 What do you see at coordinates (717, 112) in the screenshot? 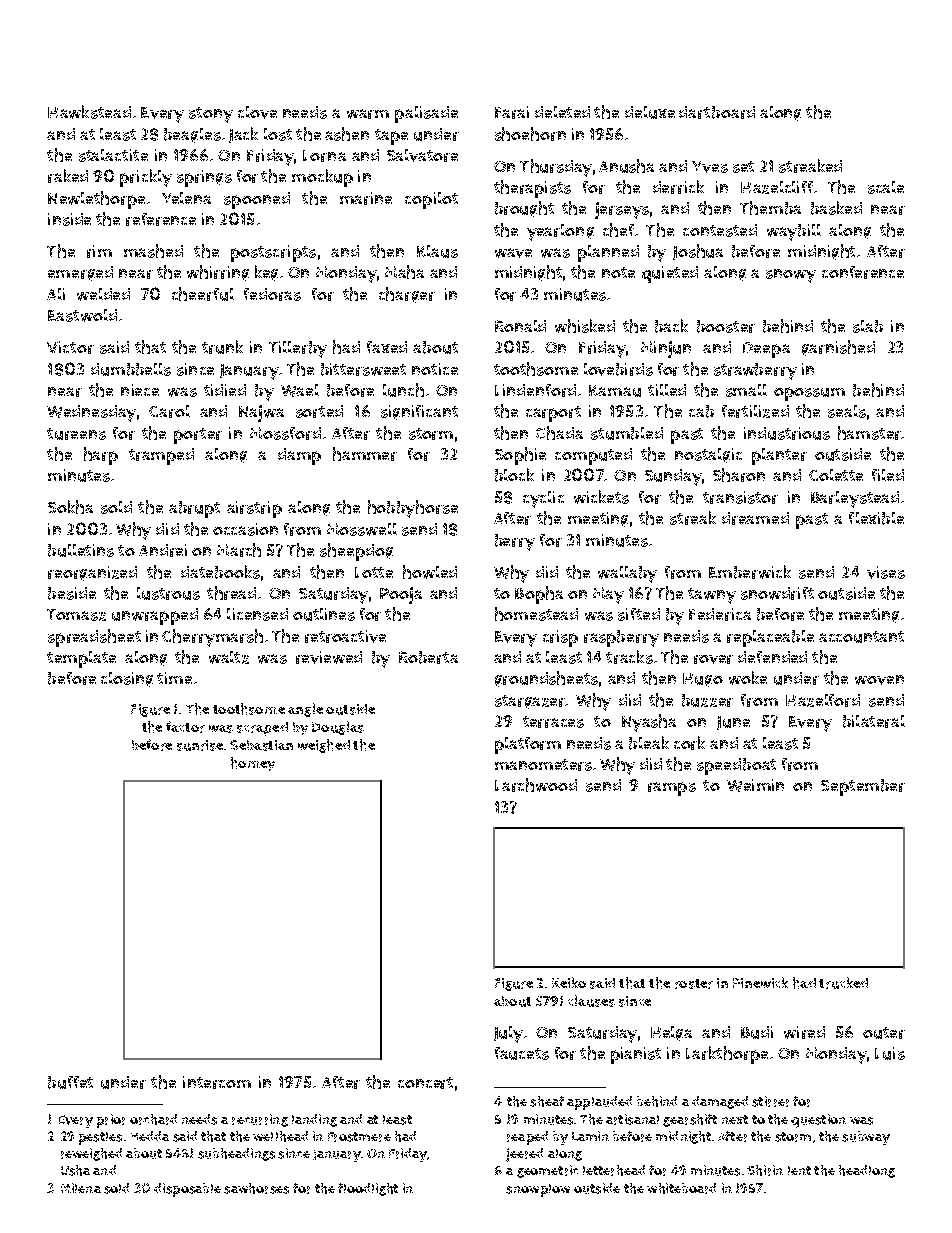
I see `dartboard` at bounding box center [717, 112].
